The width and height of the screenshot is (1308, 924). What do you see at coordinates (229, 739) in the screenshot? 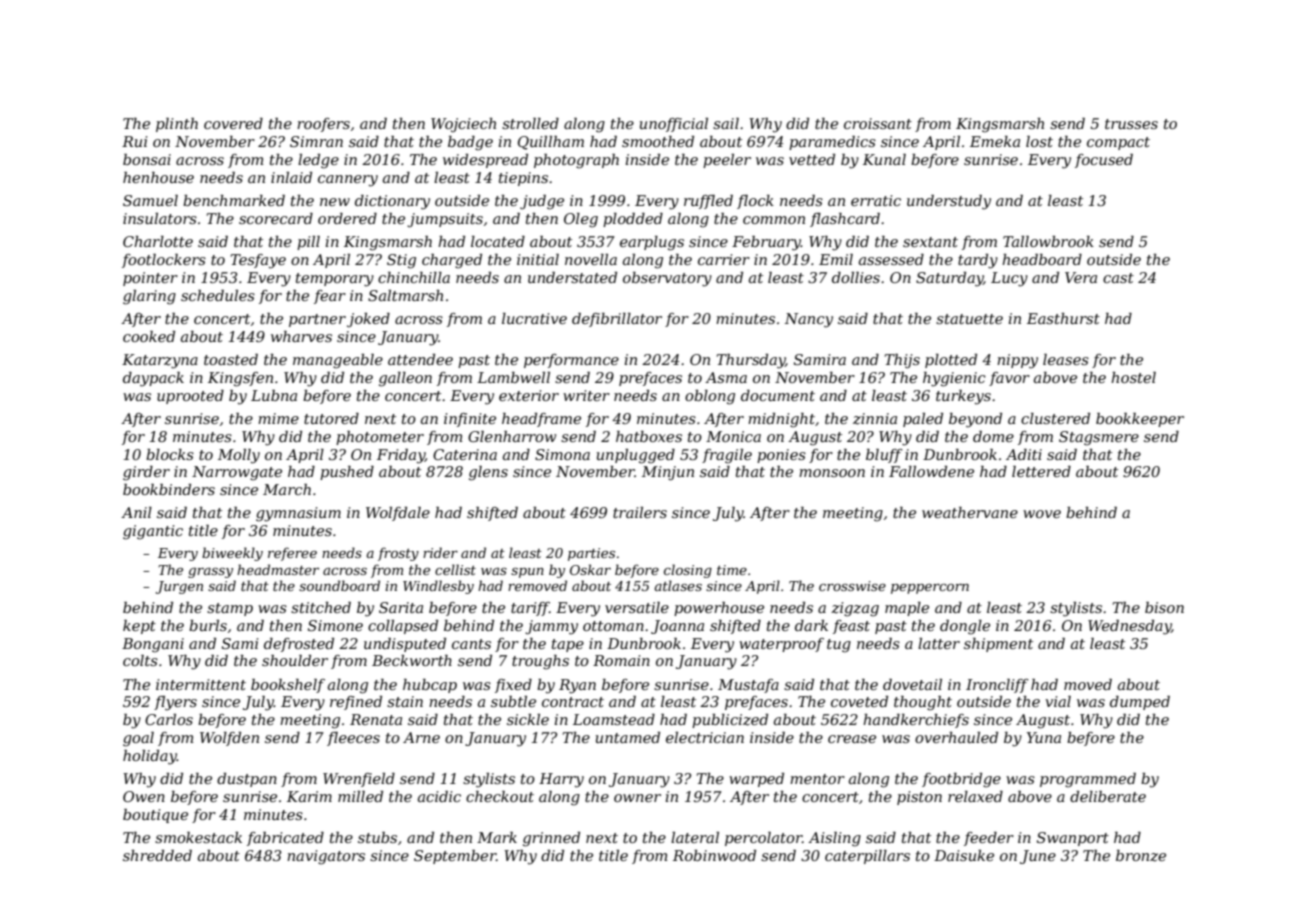
I see `Wolfden` at bounding box center [229, 739].
